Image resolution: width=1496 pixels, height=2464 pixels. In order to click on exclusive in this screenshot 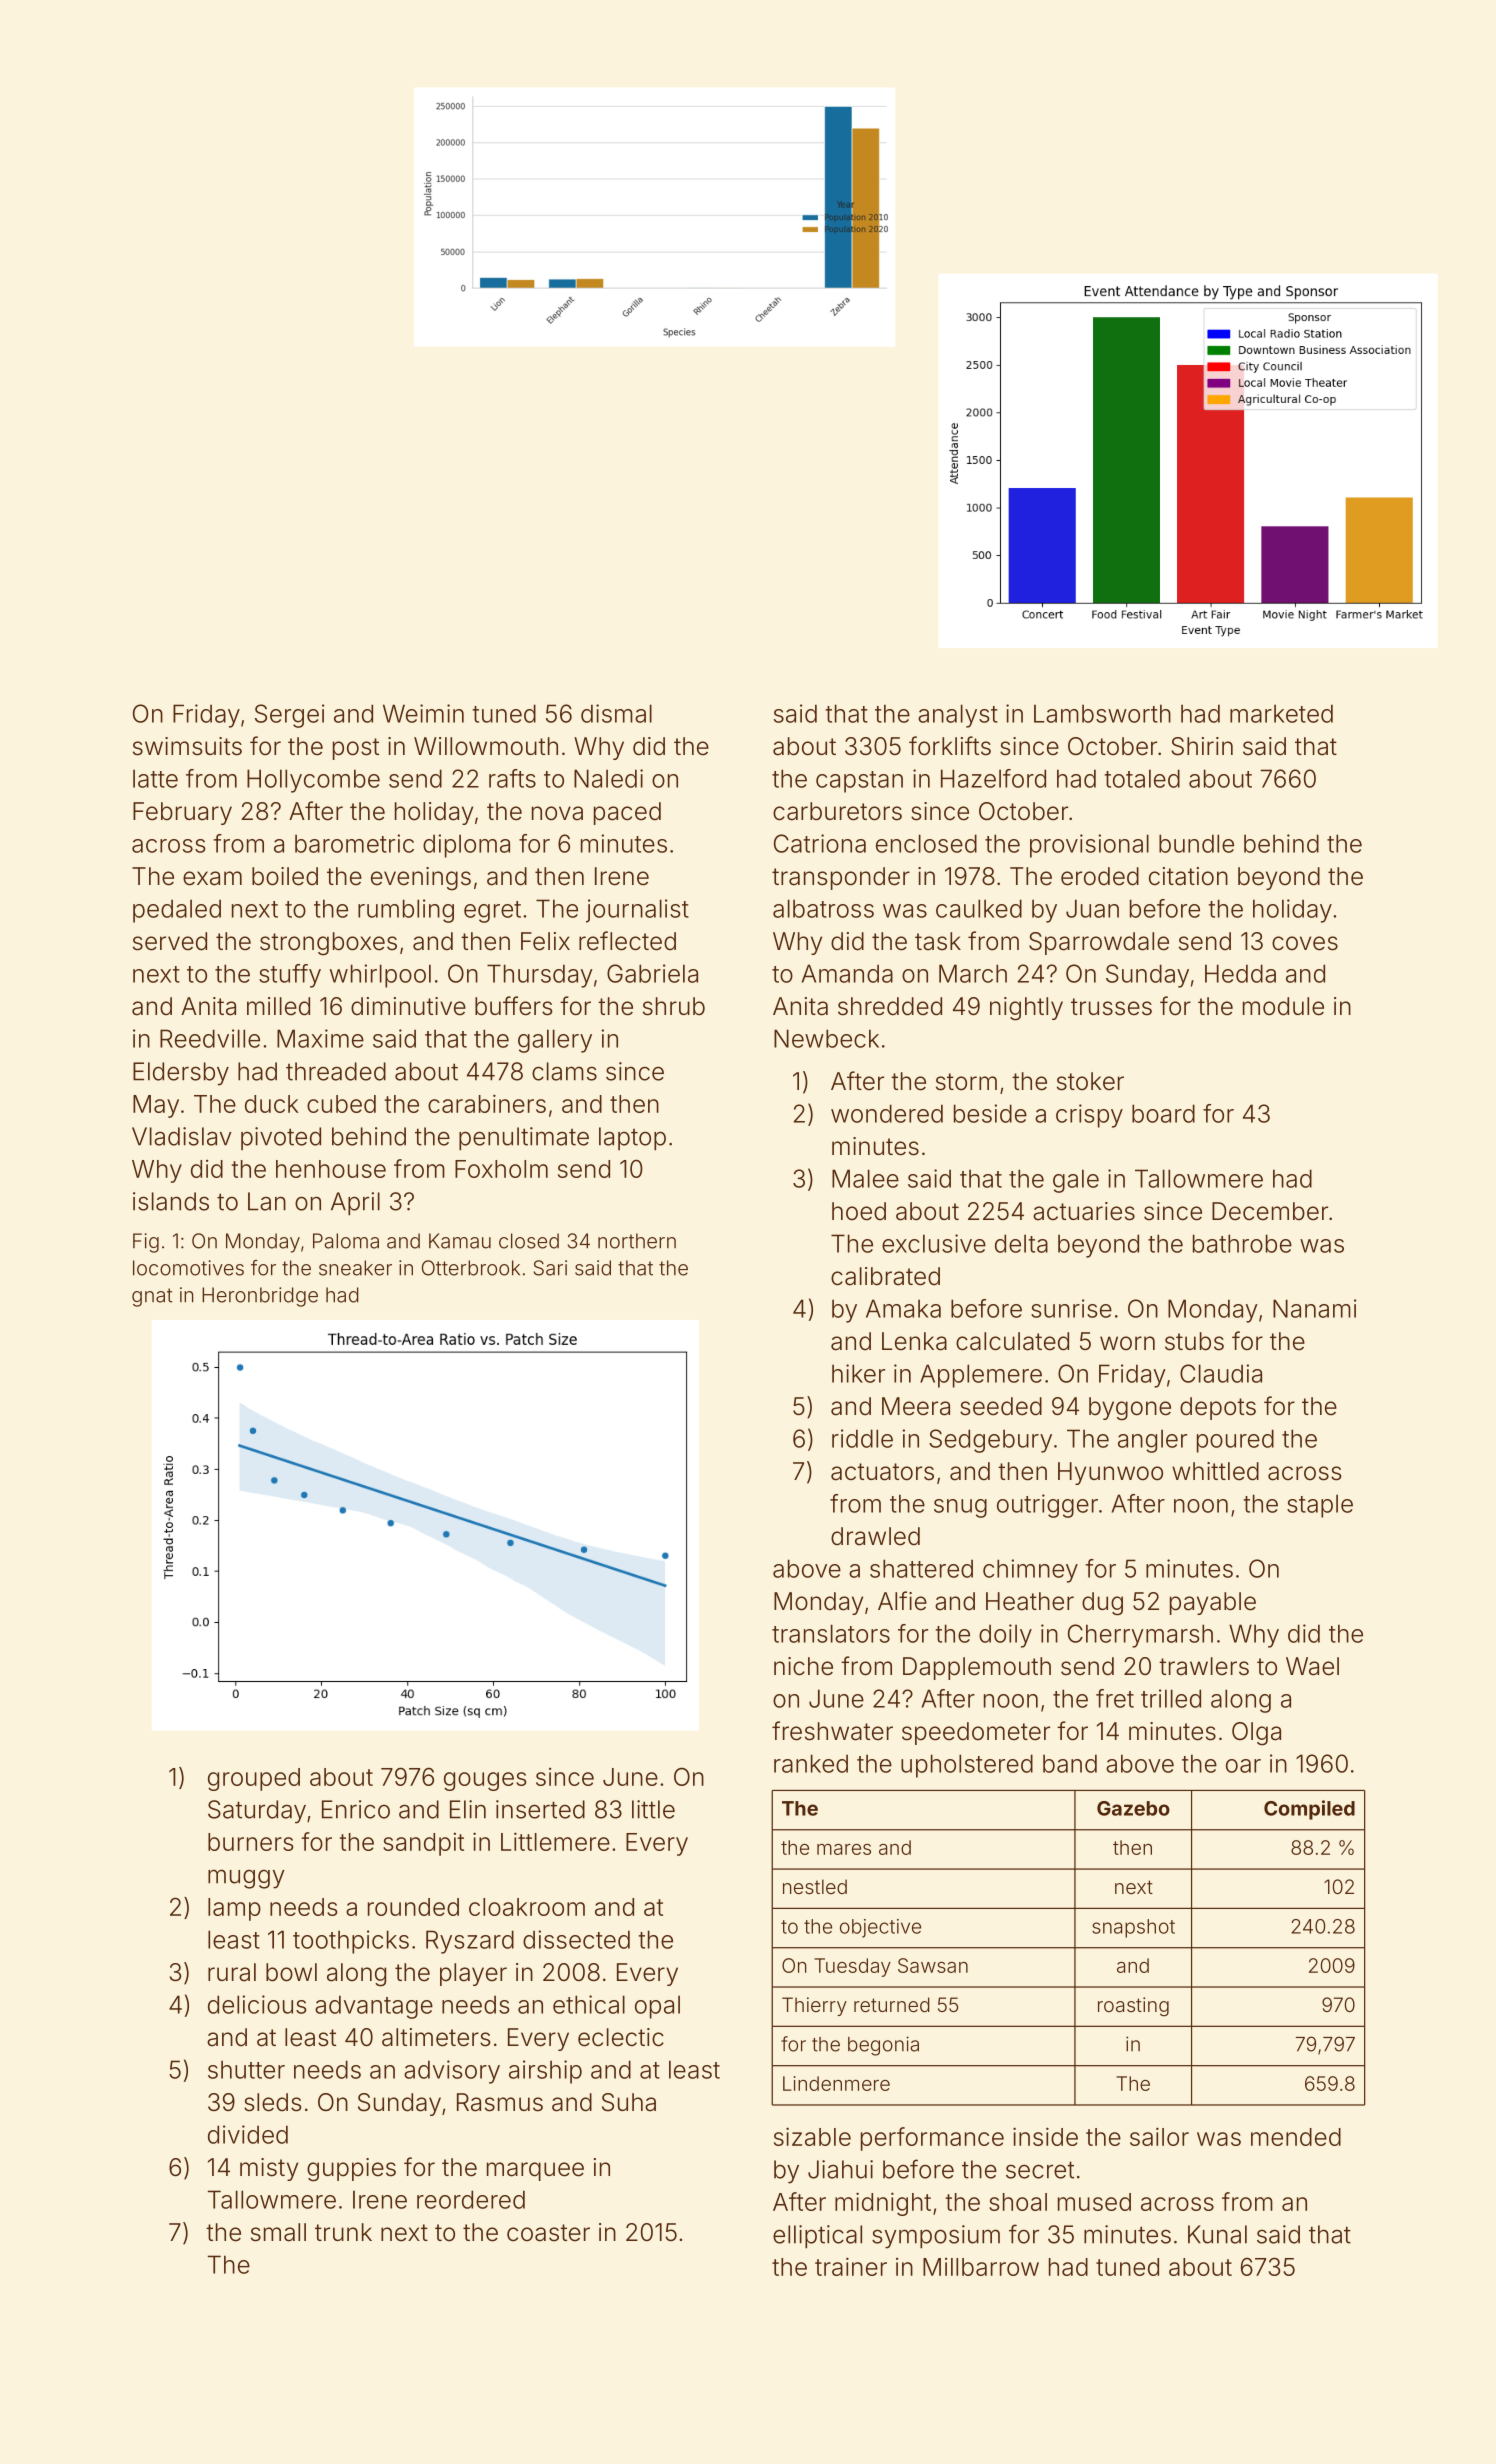, I will do `click(934, 1243)`.
